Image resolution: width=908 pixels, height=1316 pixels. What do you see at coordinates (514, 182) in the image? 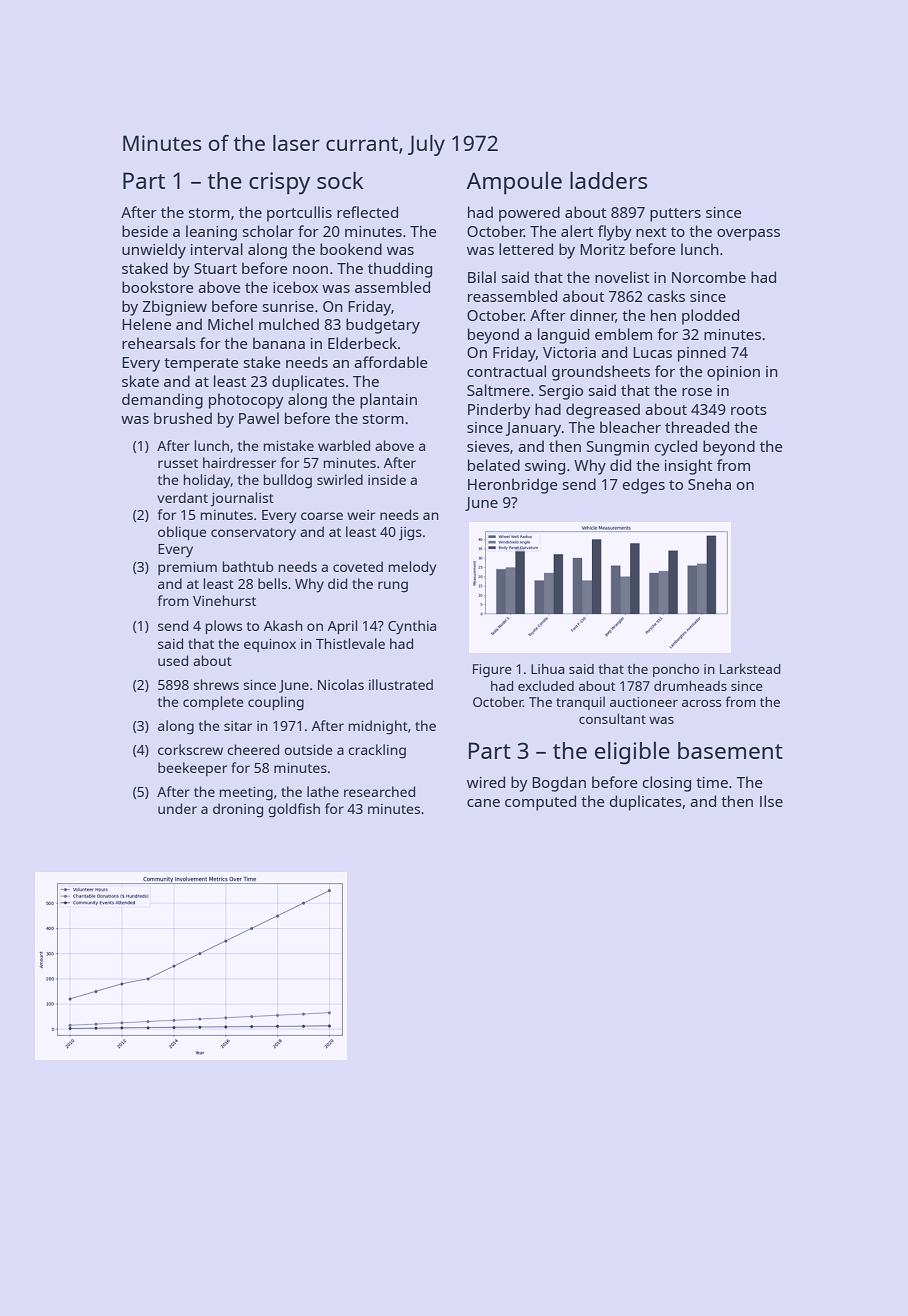
I see `Ampoule` at bounding box center [514, 182].
